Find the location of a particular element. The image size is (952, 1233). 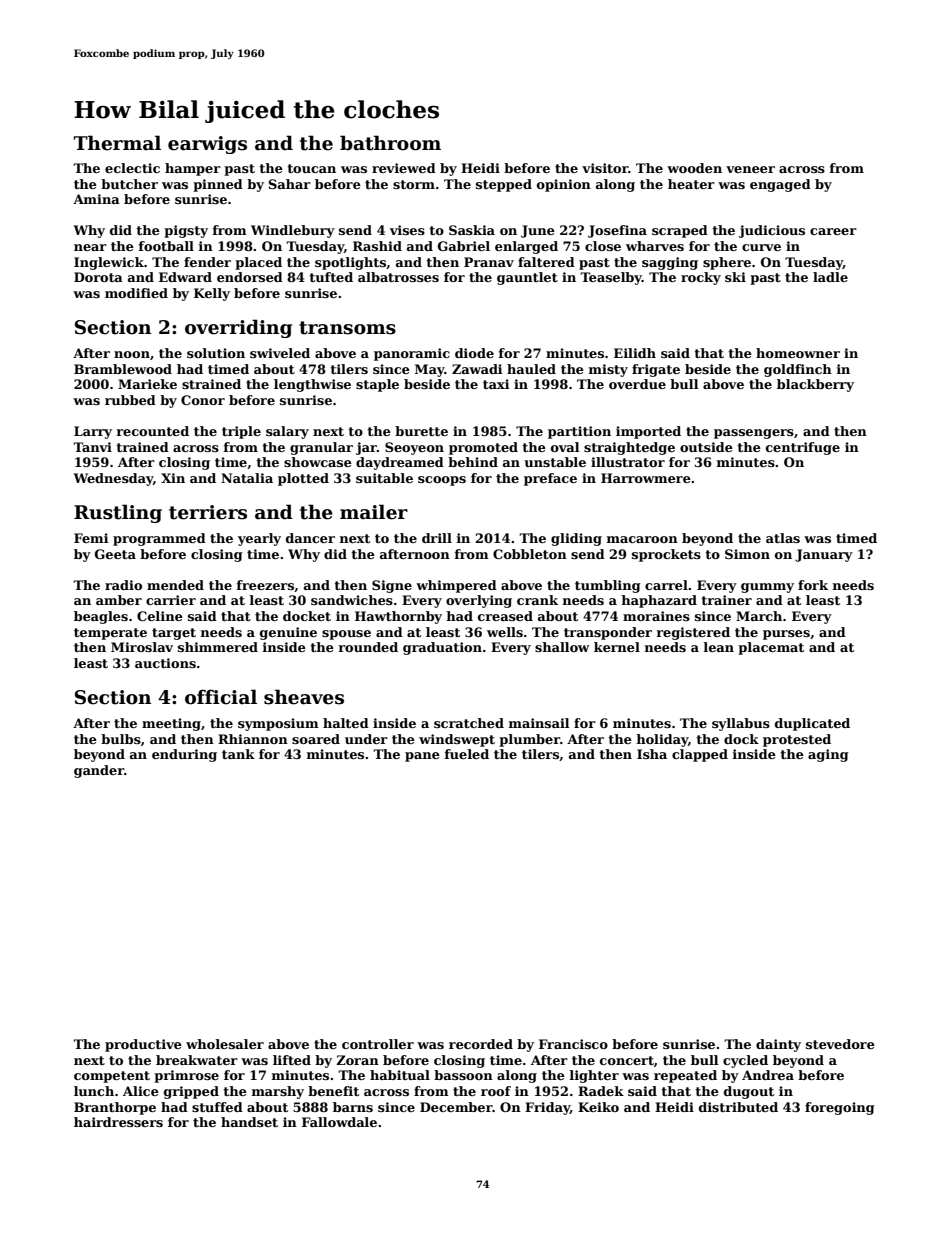

Signe is located at coordinates (392, 586).
